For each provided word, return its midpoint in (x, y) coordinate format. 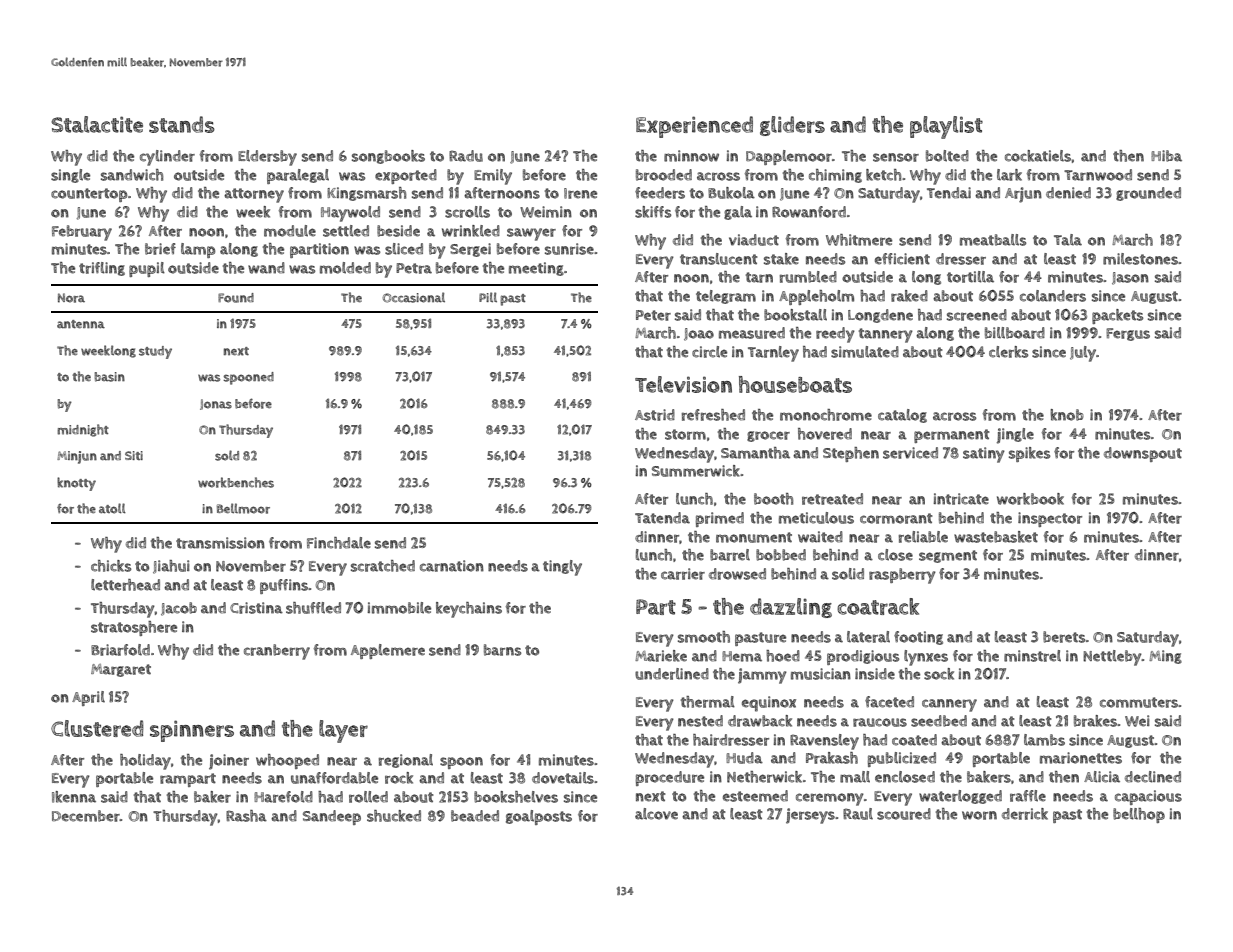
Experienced (694, 127)
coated (914, 740)
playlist (946, 127)
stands (182, 124)
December (86, 816)
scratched (383, 566)
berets (1064, 637)
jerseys (810, 816)
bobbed (781, 555)
